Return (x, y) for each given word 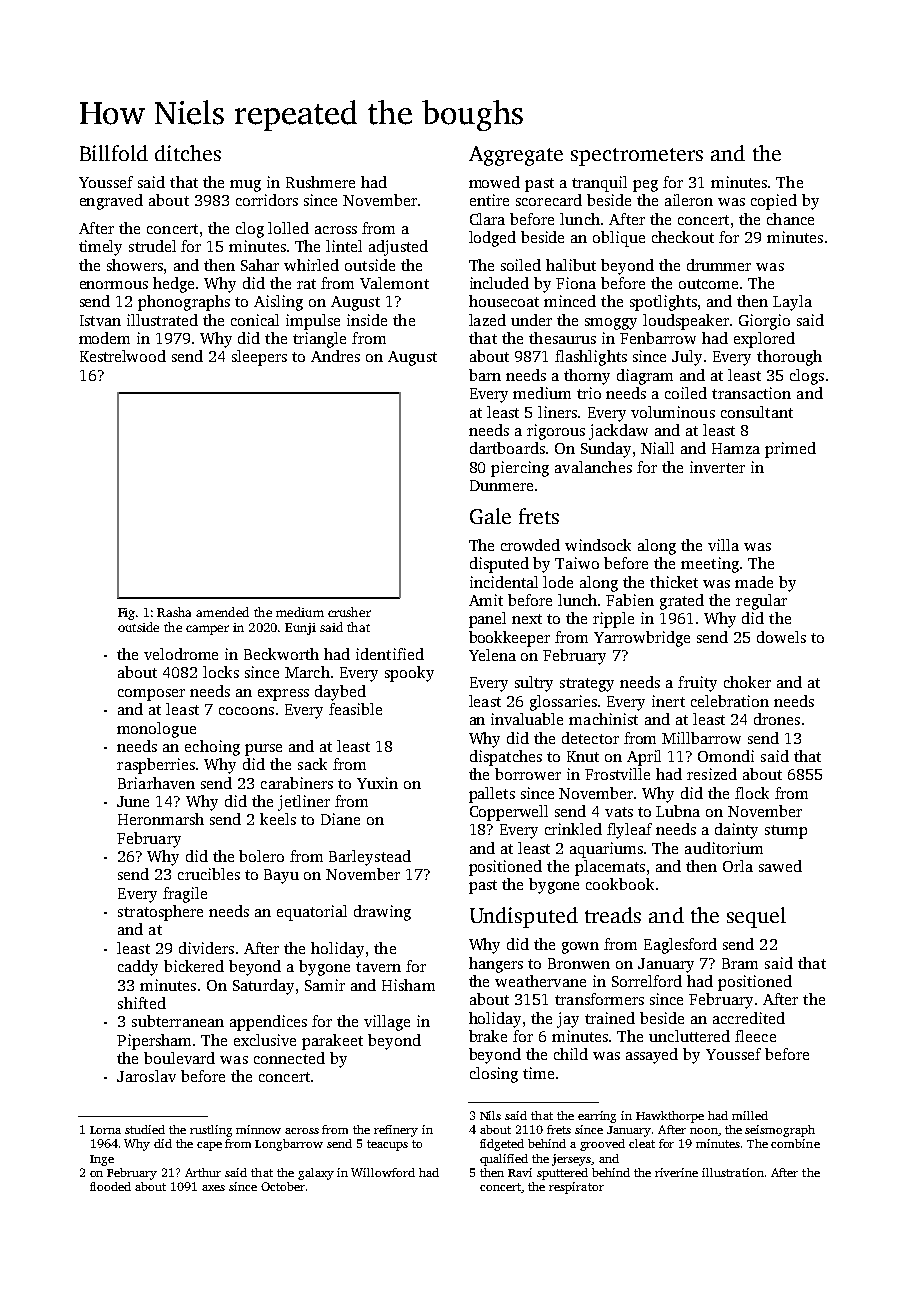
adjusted (398, 248)
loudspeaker (686, 322)
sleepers (259, 358)
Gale (490, 516)
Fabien (630, 600)
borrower (528, 774)
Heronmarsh (161, 819)
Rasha (174, 612)
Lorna (105, 1130)
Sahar (260, 265)
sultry (534, 684)
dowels (781, 637)
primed (790, 450)
